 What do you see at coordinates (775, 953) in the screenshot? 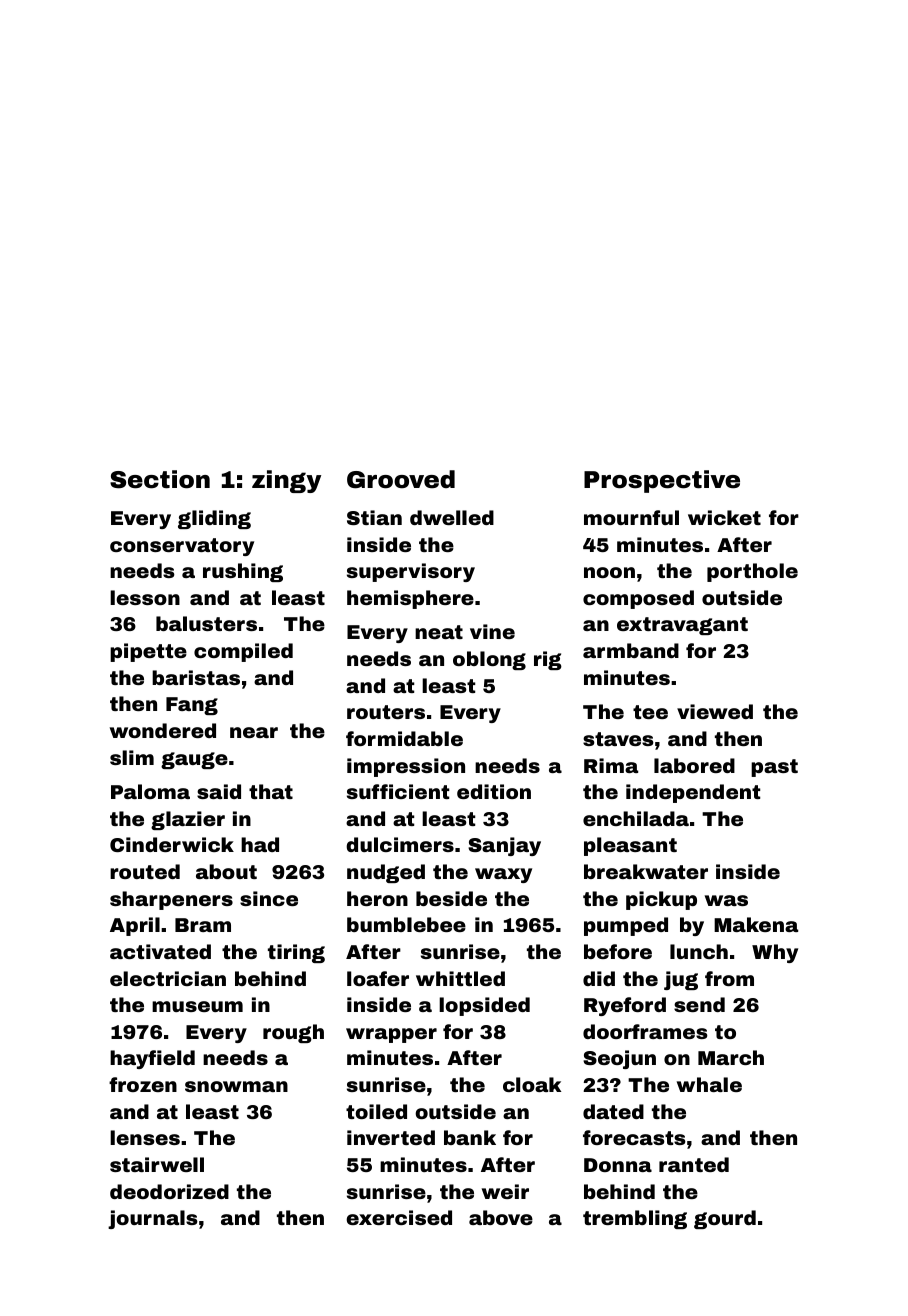
I see `Why` at bounding box center [775, 953].
